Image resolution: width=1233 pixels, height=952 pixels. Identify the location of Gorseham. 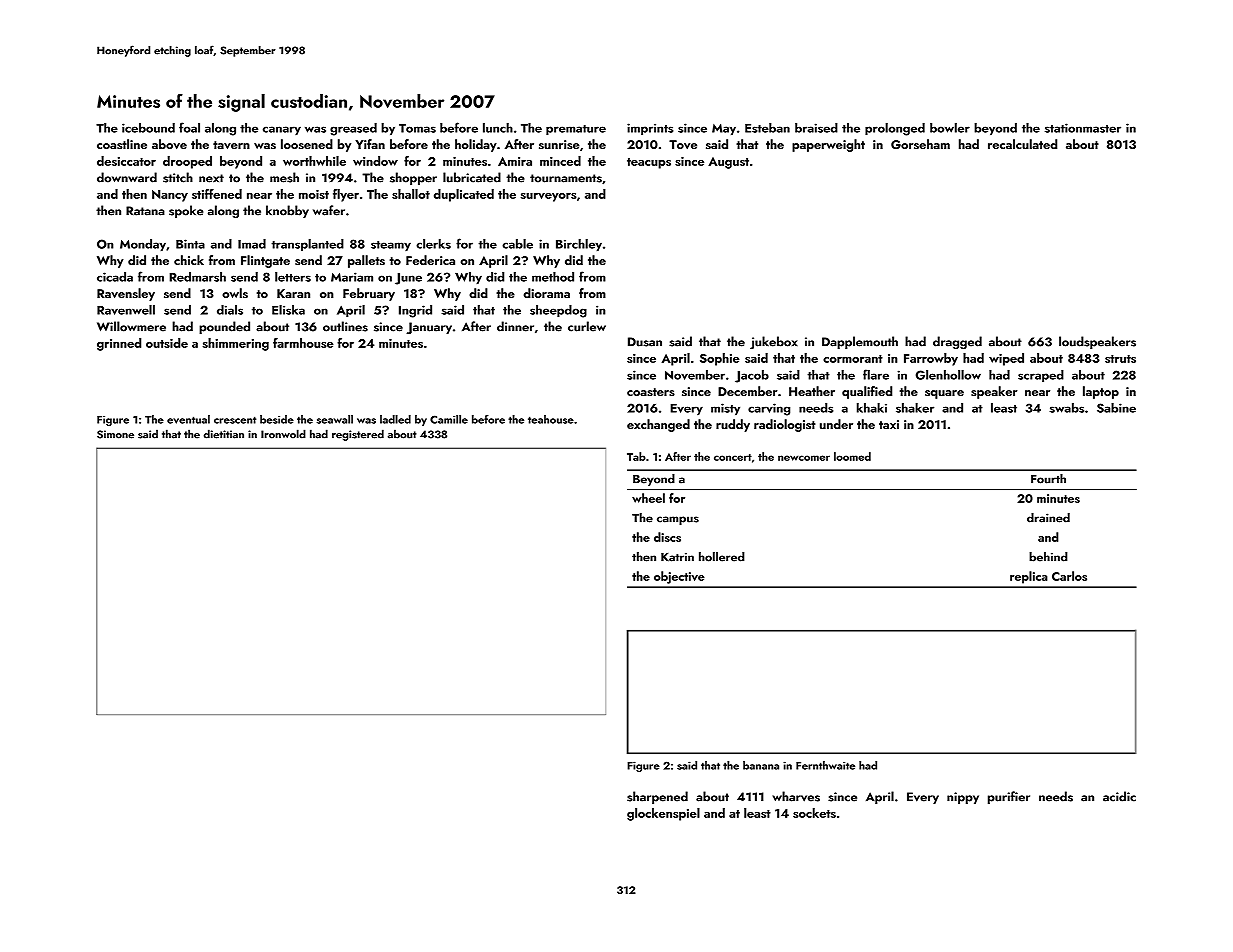
(920, 144).
